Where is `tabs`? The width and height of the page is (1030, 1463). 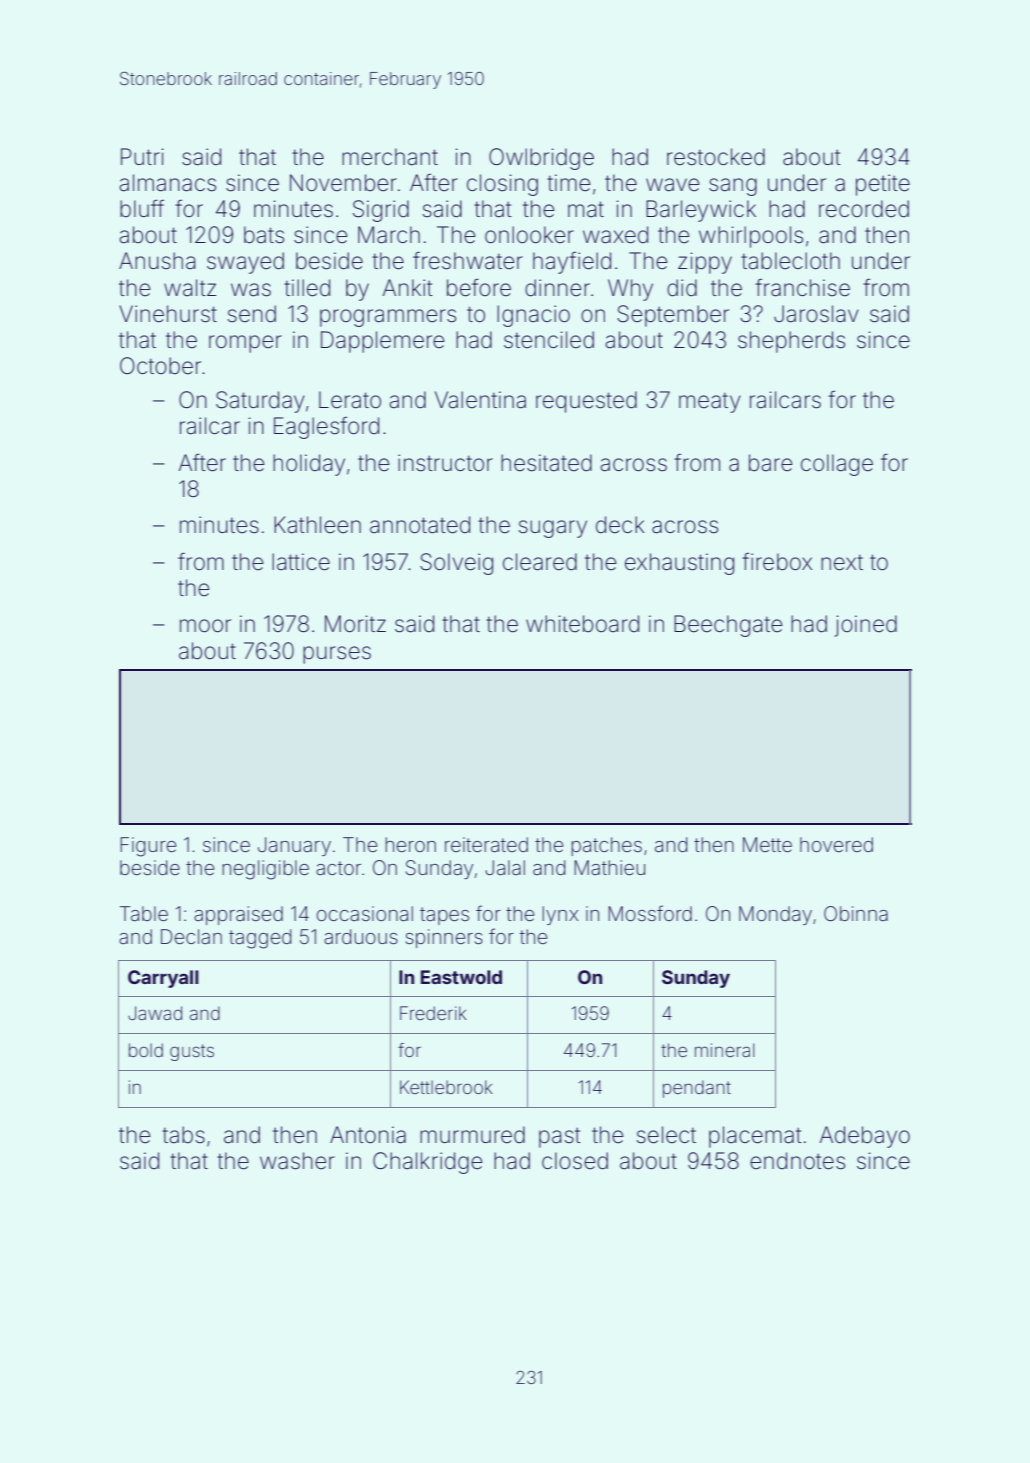
tabs is located at coordinates (183, 1135).
